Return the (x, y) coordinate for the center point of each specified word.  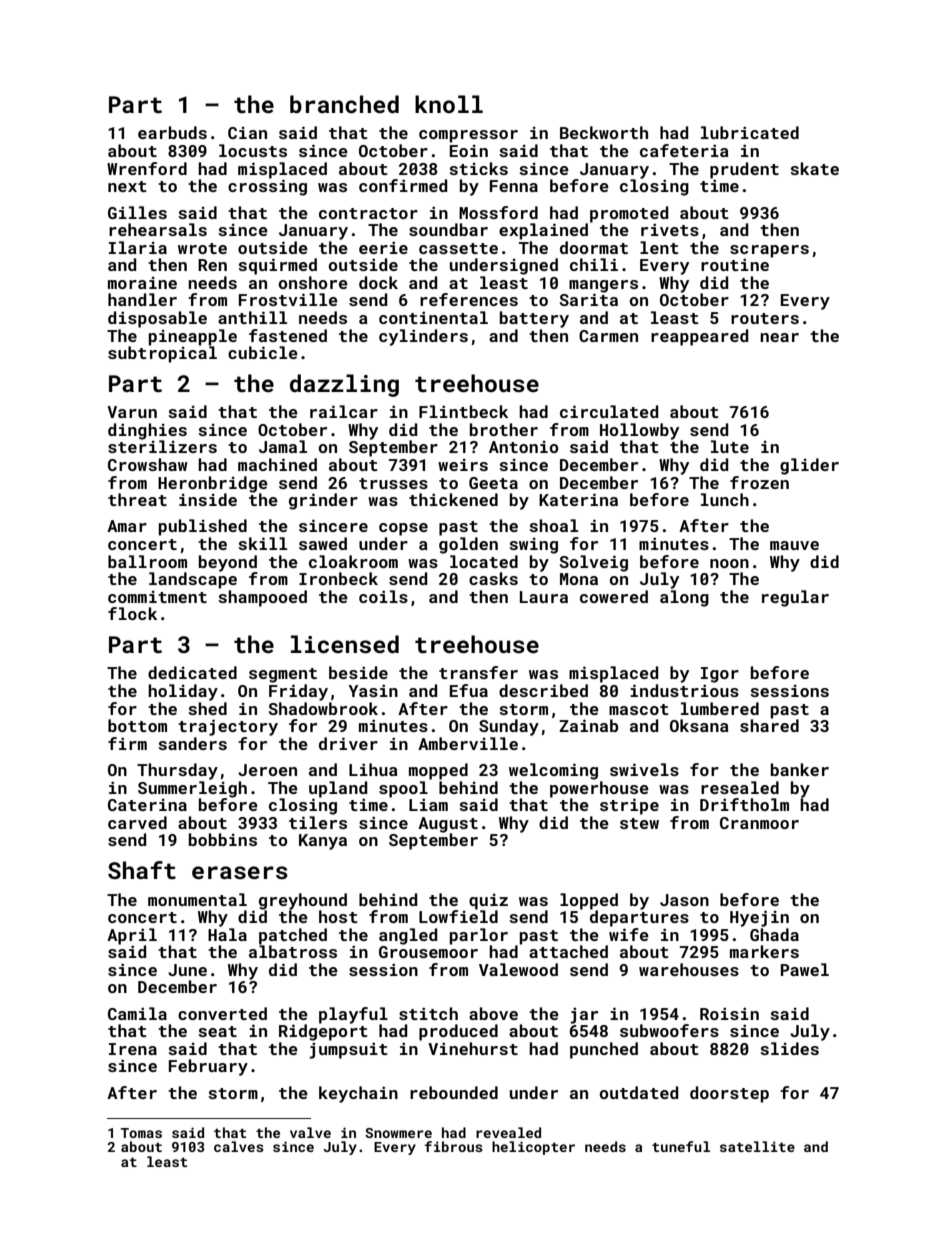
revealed (508, 1132)
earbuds (172, 132)
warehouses (689, 969)
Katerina (578, 499)
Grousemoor (428, 952)
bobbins (223, 839)
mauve (794, 545)
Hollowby (639, 431)
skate (814, 168)
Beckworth (604, 132)
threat (137, 499)
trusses (393, 483)
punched (604, 1050)
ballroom (147, 561)
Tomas (141, 1133)
